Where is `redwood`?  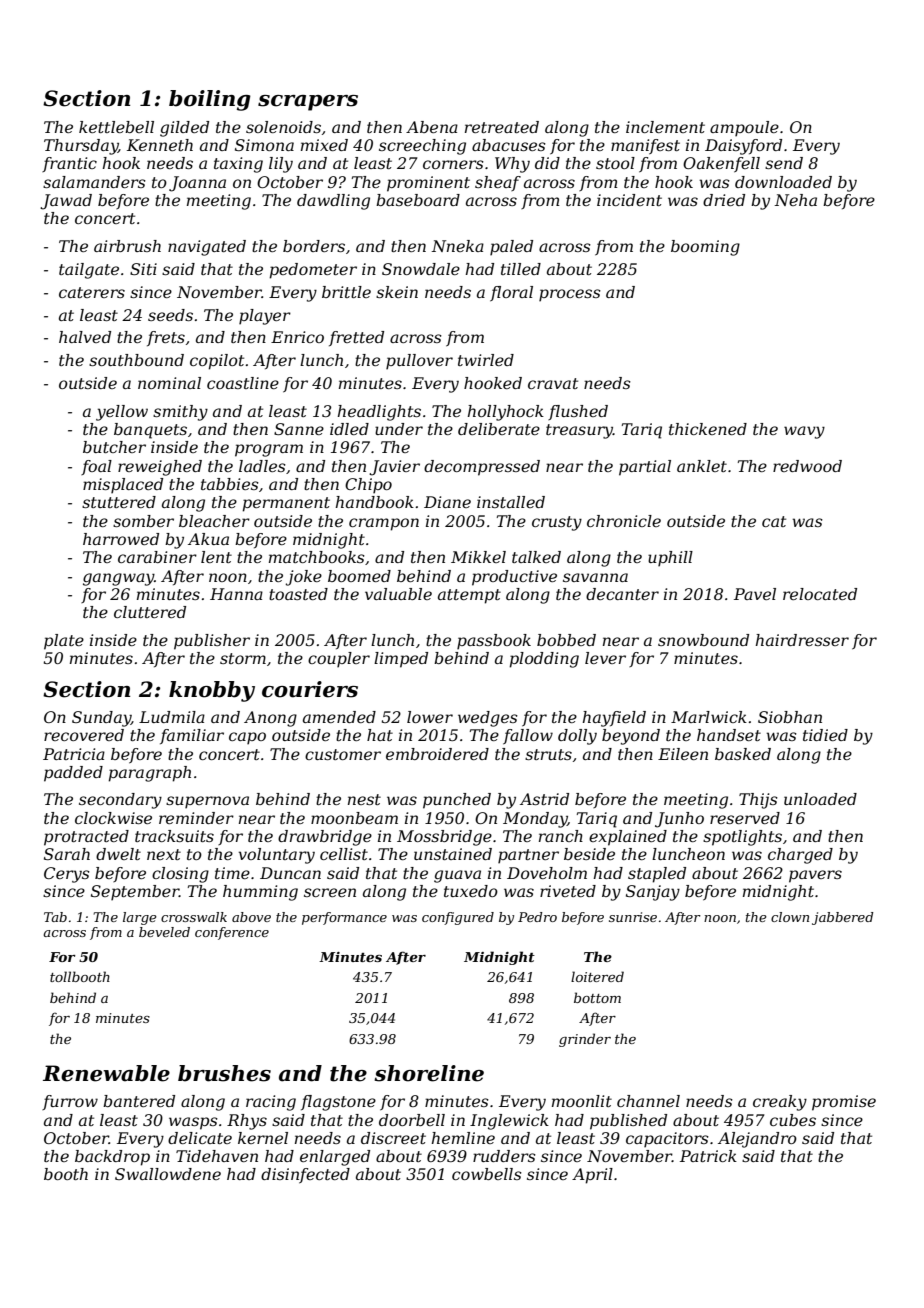 redwood is located at coordinates (807, 466).
